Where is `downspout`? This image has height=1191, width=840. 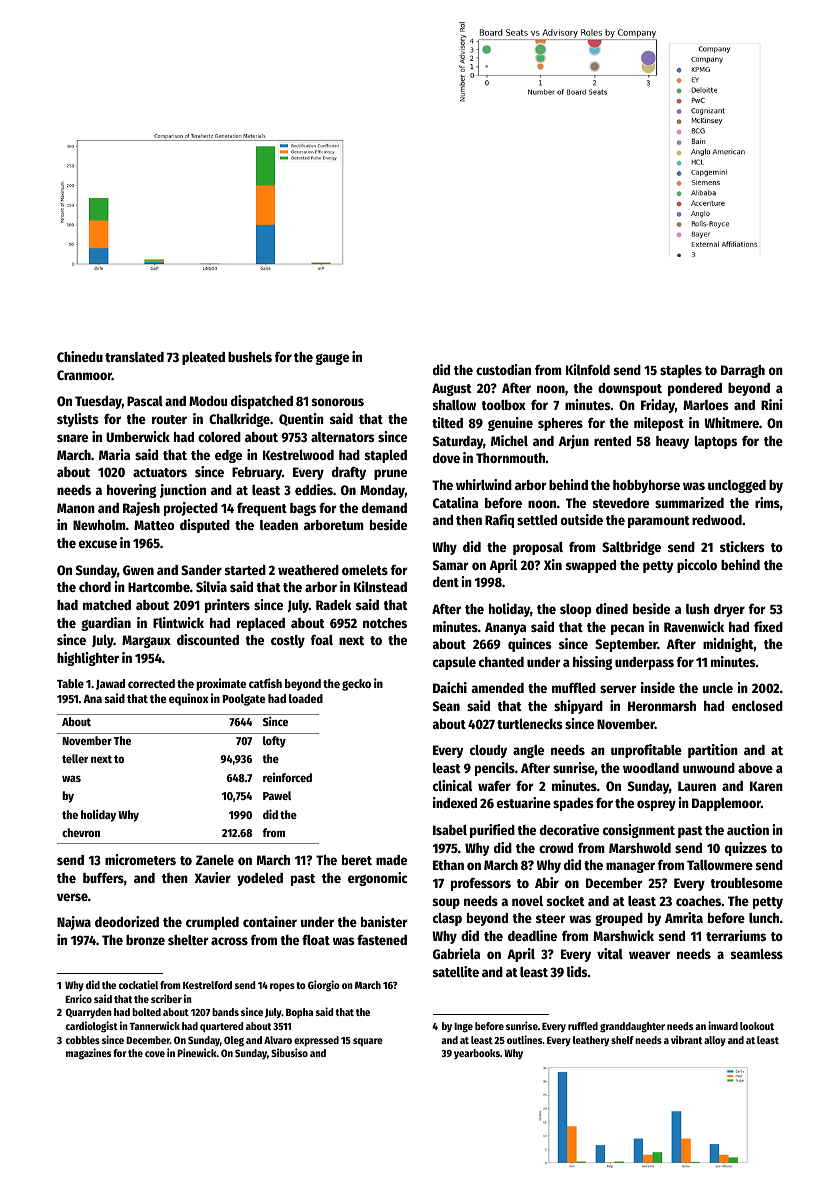
downspout is located at coordinates (630, 389).
